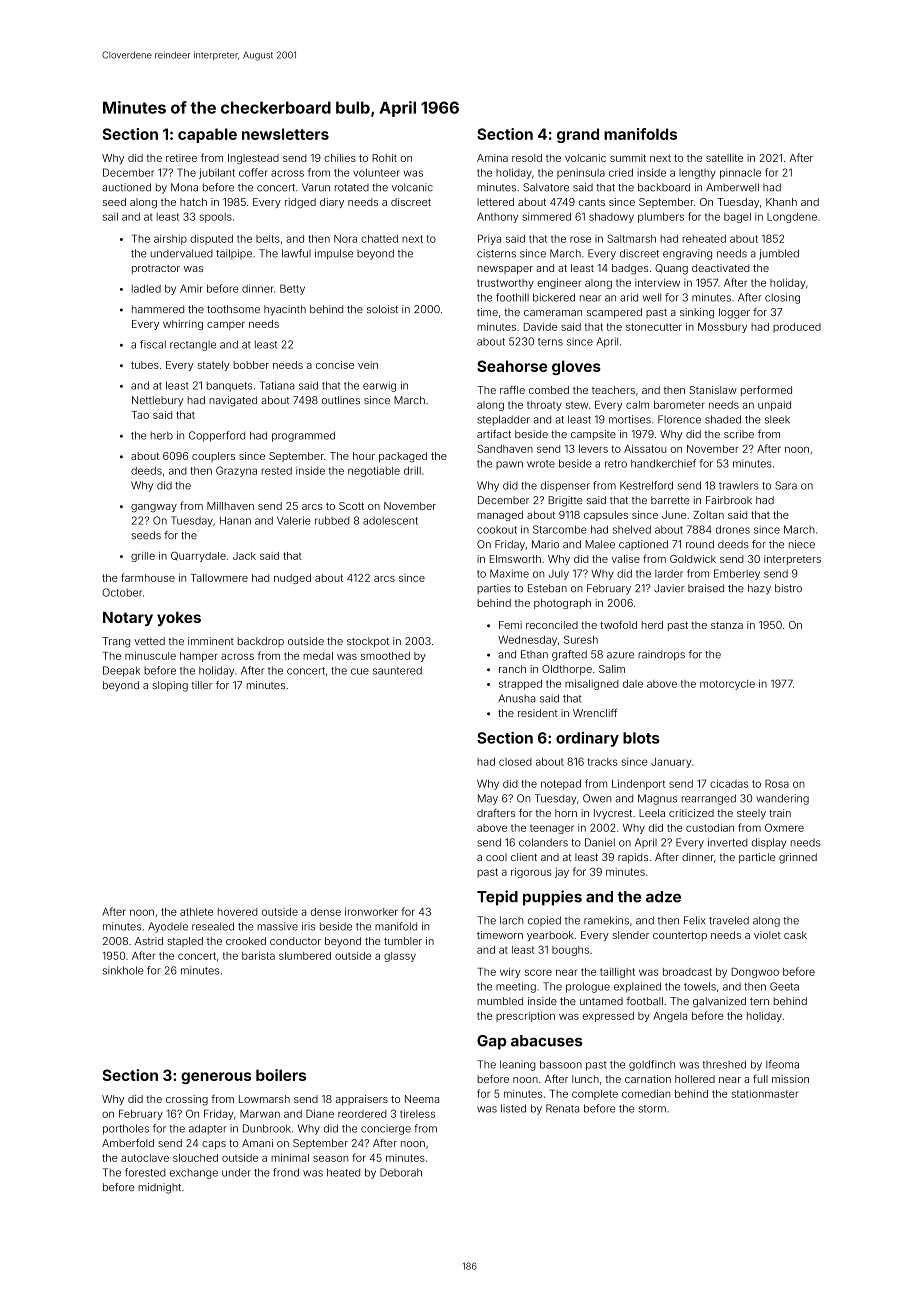 The image size is (924, 1308). Describe the element at coordinates (238, 912) in the image. I see `hovered` at that location.
